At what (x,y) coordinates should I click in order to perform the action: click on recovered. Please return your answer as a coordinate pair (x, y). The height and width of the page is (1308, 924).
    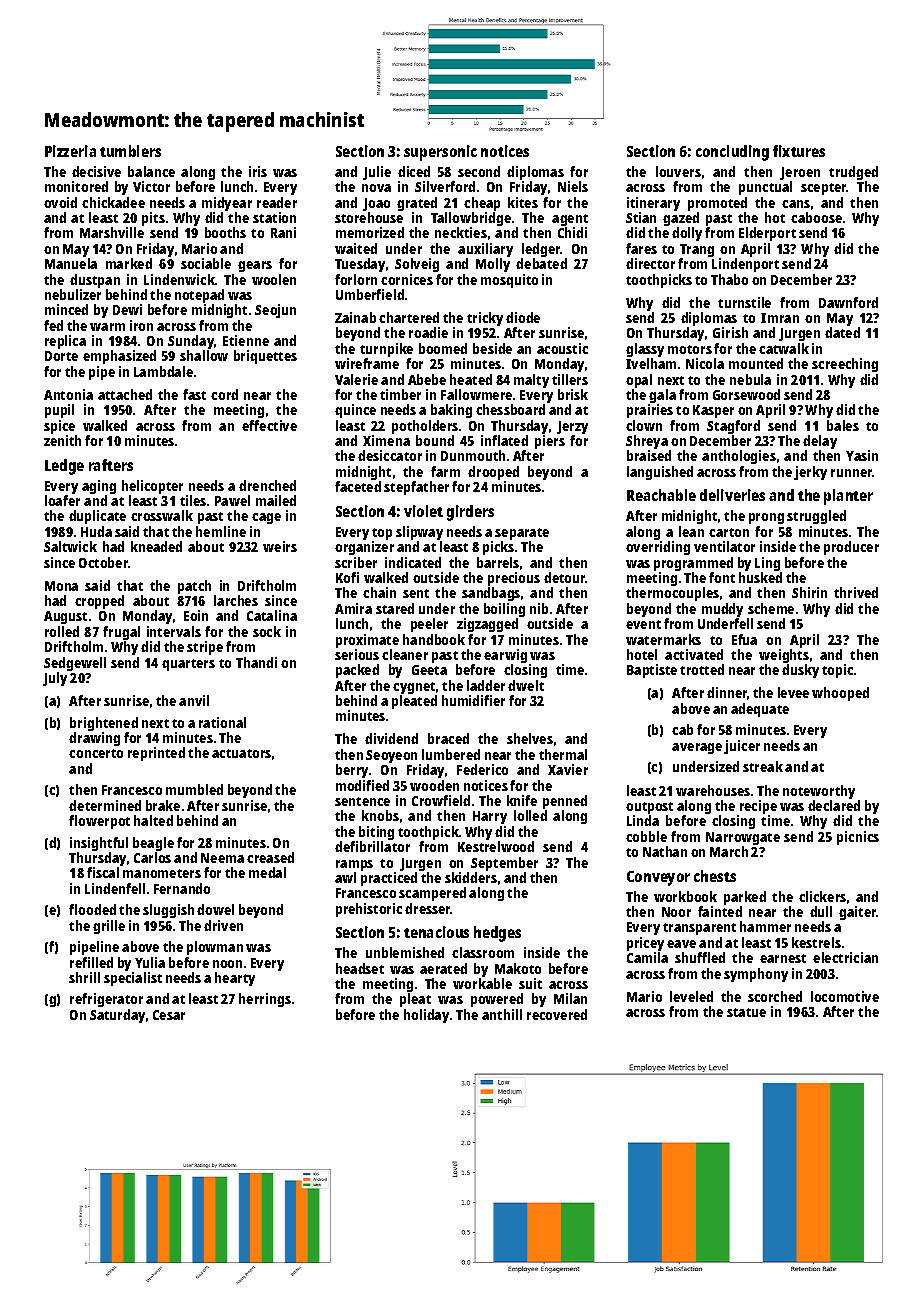
    Looking at the image, I should click on (557, 1014).
